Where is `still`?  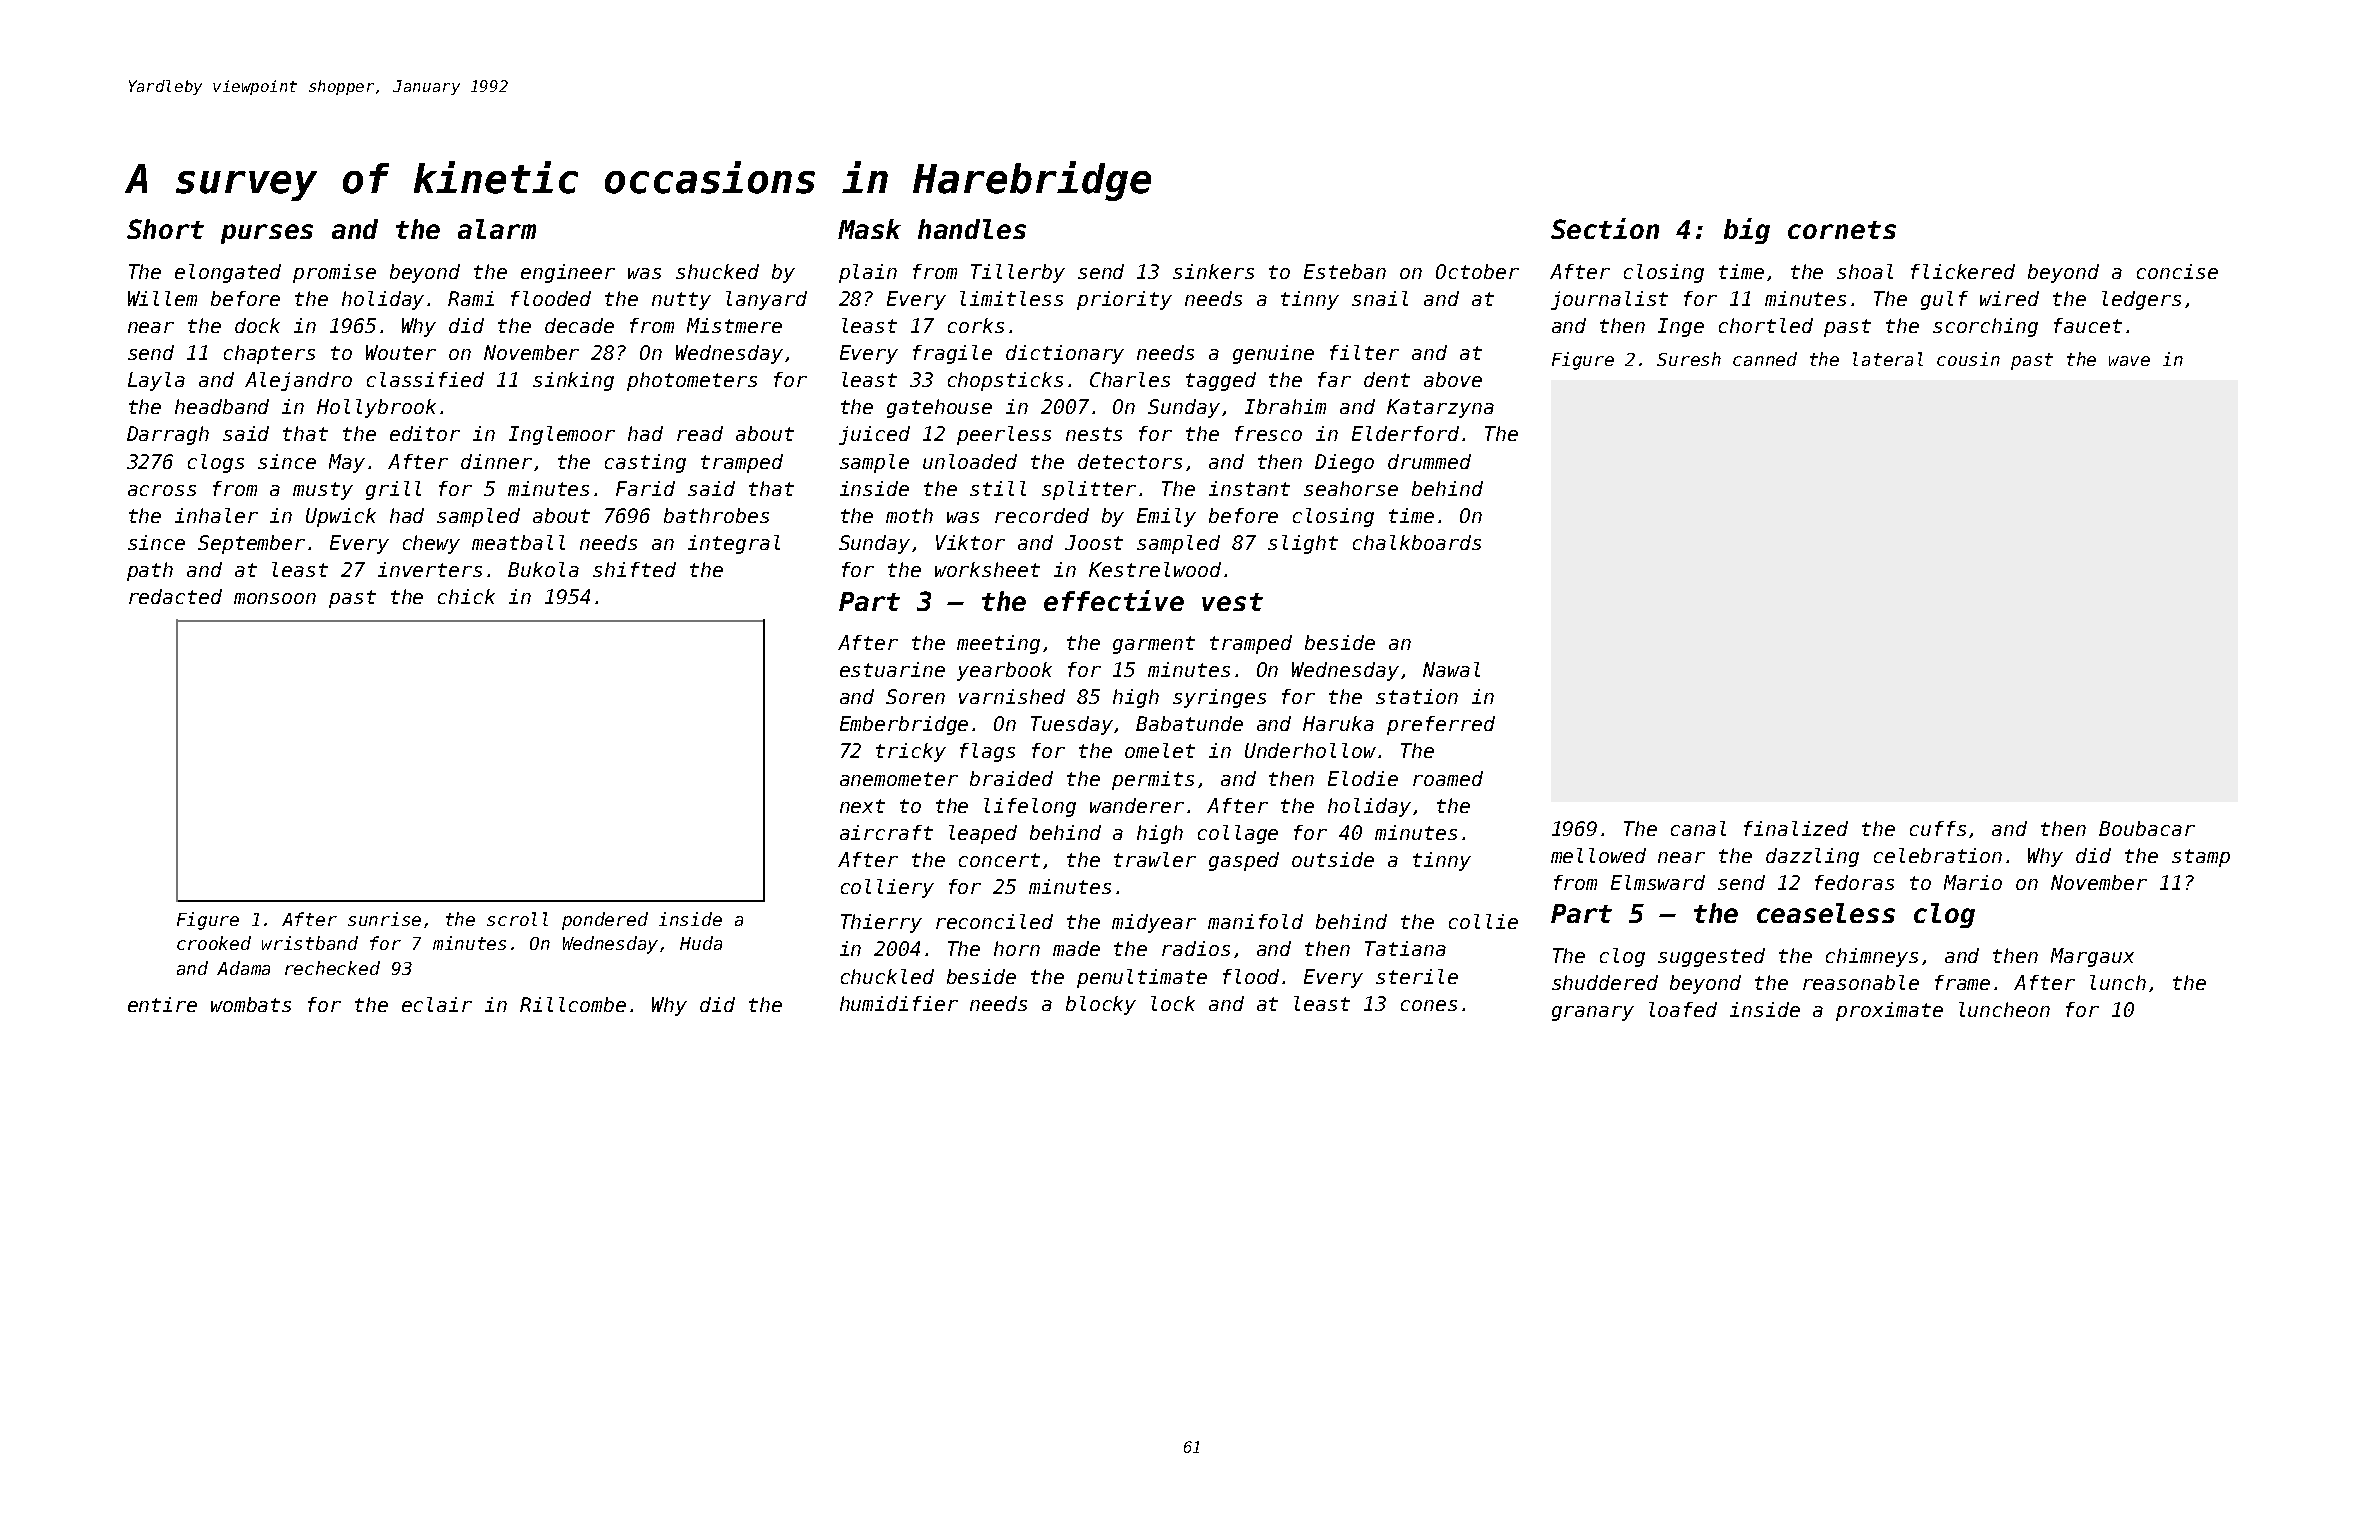
still is located at coordinates (998, 488).
